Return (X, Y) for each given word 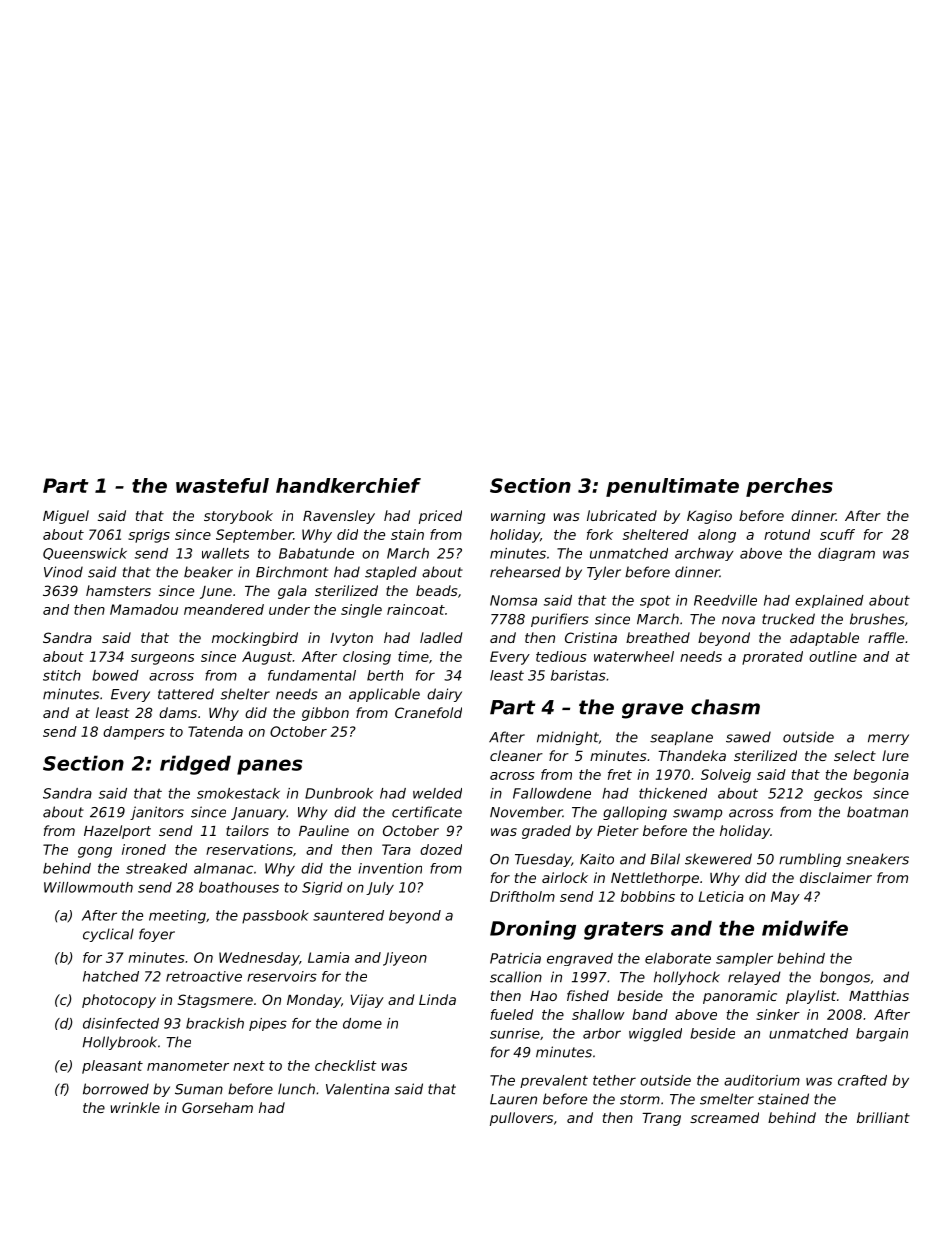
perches (789, 487)
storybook (238, 517)
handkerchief (348, 485)
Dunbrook (339, 793)
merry (888, 739)
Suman (199, 1089)
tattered (186, 694)
